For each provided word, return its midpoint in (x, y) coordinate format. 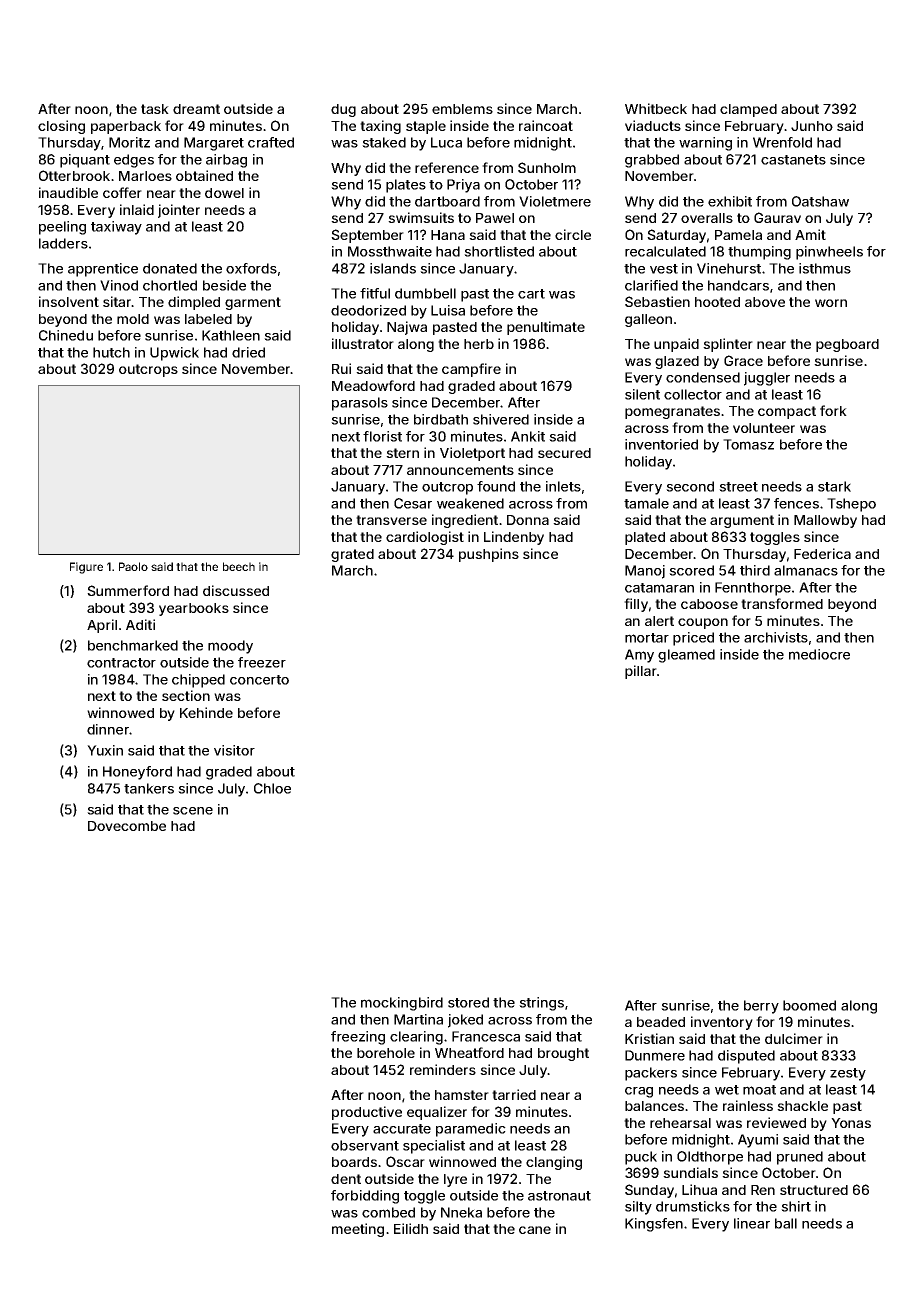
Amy (639, 656)
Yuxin (105, 750)
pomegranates (672, 412)
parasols (360, 404)
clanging (554, 1163)
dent (346, 1179)
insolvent (69, 301)
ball (786, 1223)
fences (796, 503)
